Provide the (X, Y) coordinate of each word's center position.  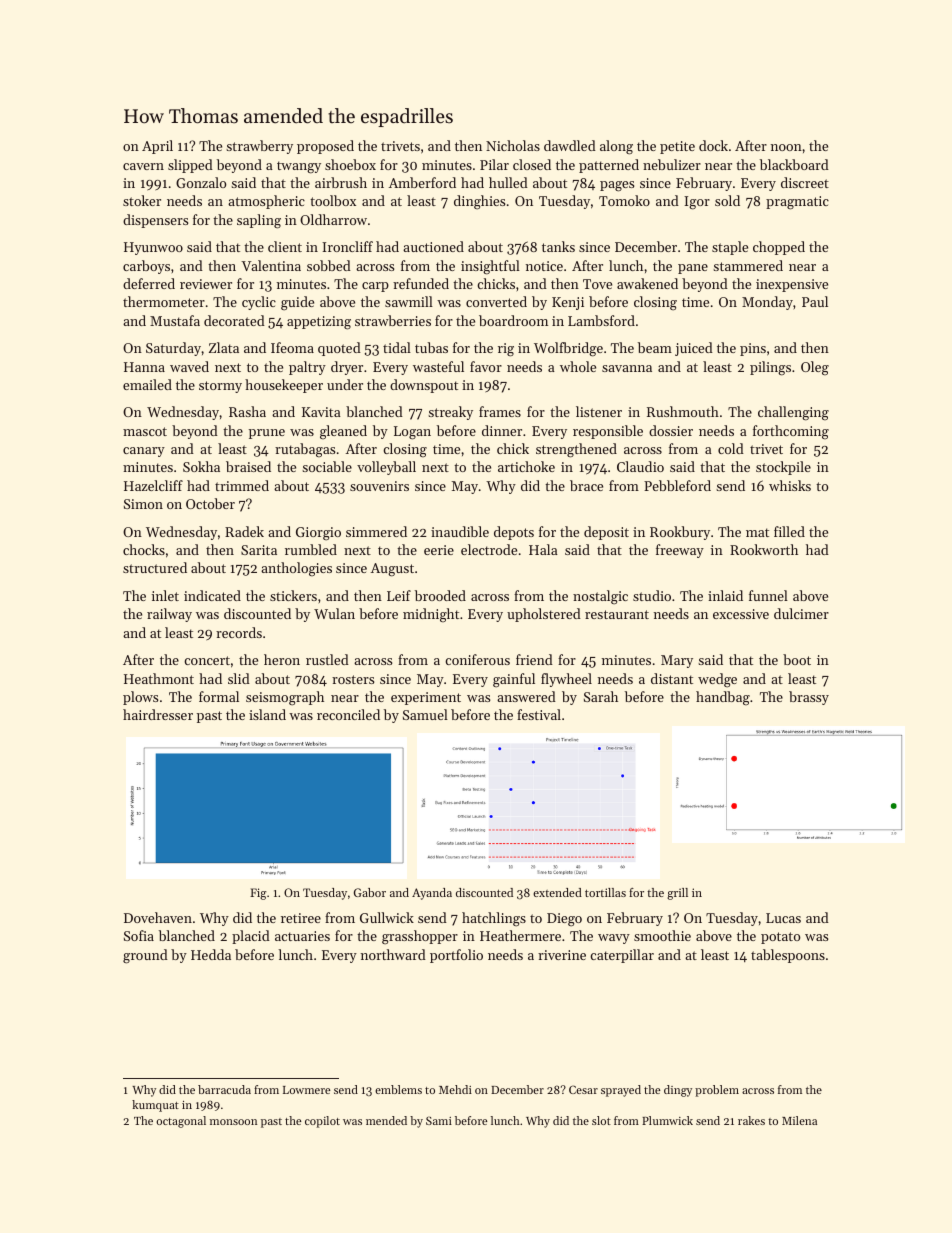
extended (557, 892)
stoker (142, 200)
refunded (421, 283)
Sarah (601, 696)
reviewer (206, 284)
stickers (293, 595)
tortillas (605, 892)
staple (730, 248)
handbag (723, 698)
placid (251, 937)
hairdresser (158, 714)
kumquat (155, 1106)
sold (727, 200)
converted (496, 301)
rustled (327, 659)
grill (677, 894)
